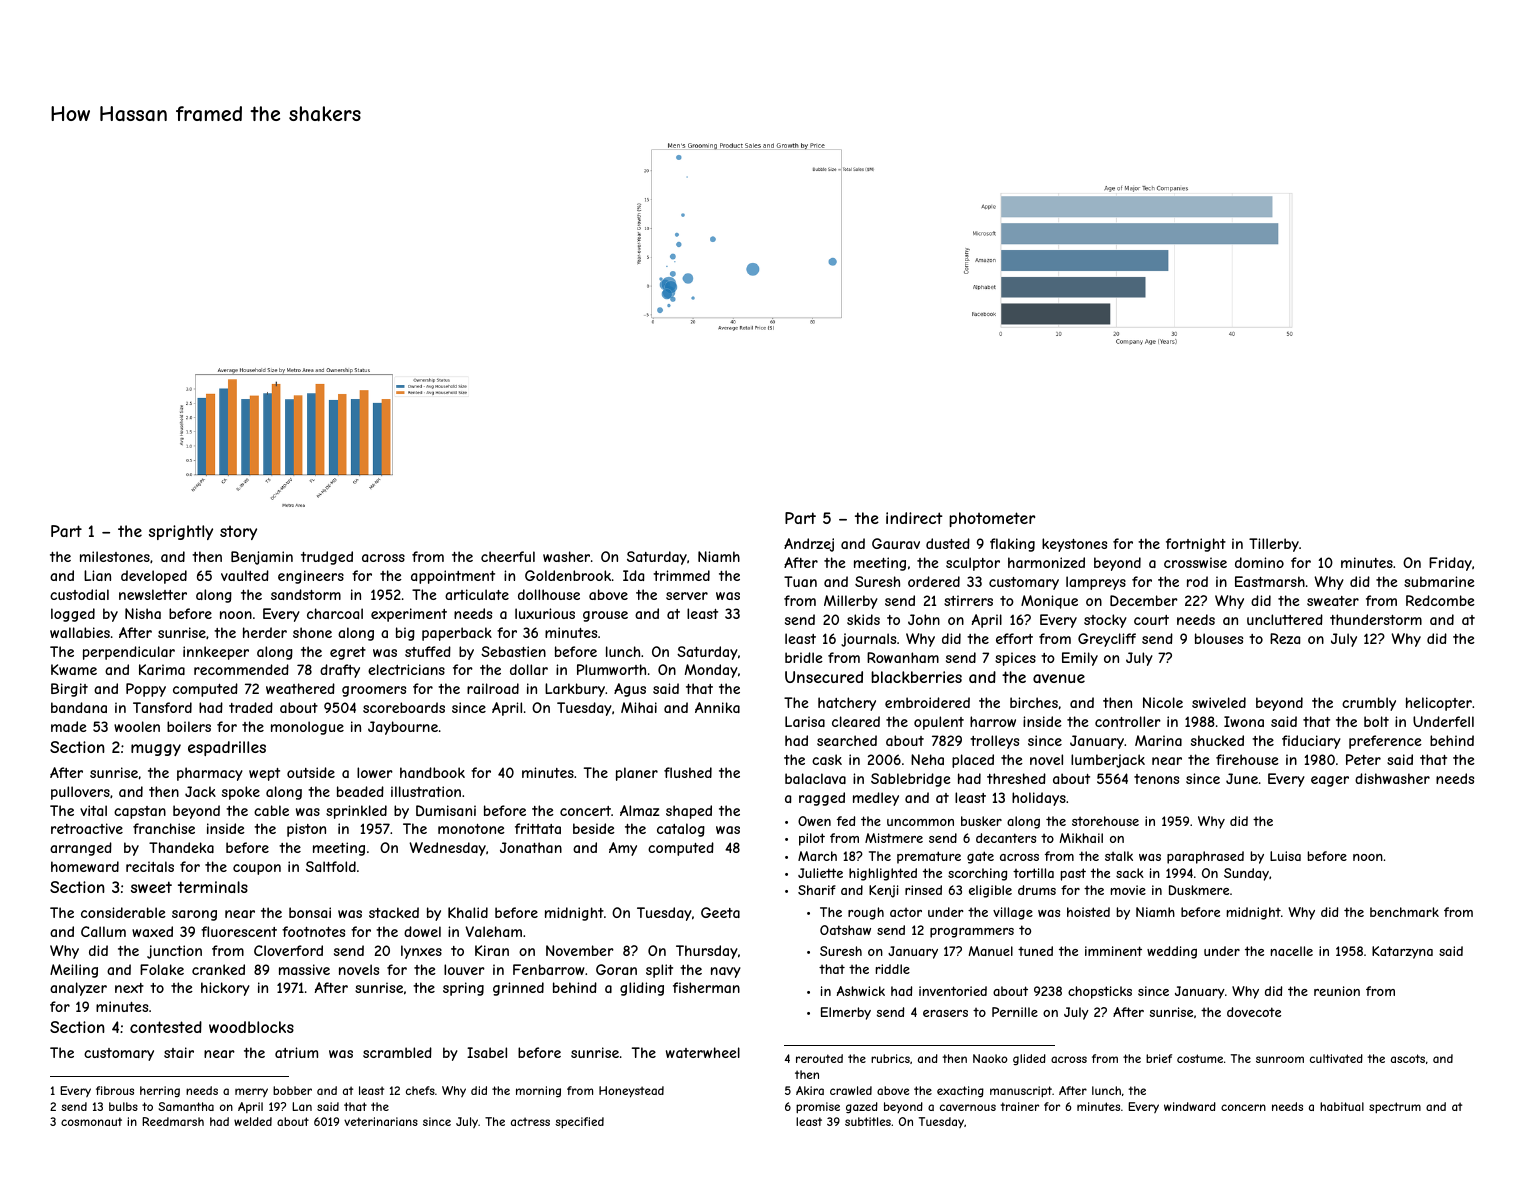 Image resolution: width=1525 pixels, height=1178 pixels. I want to click on bobber, so click(292, 1090).
